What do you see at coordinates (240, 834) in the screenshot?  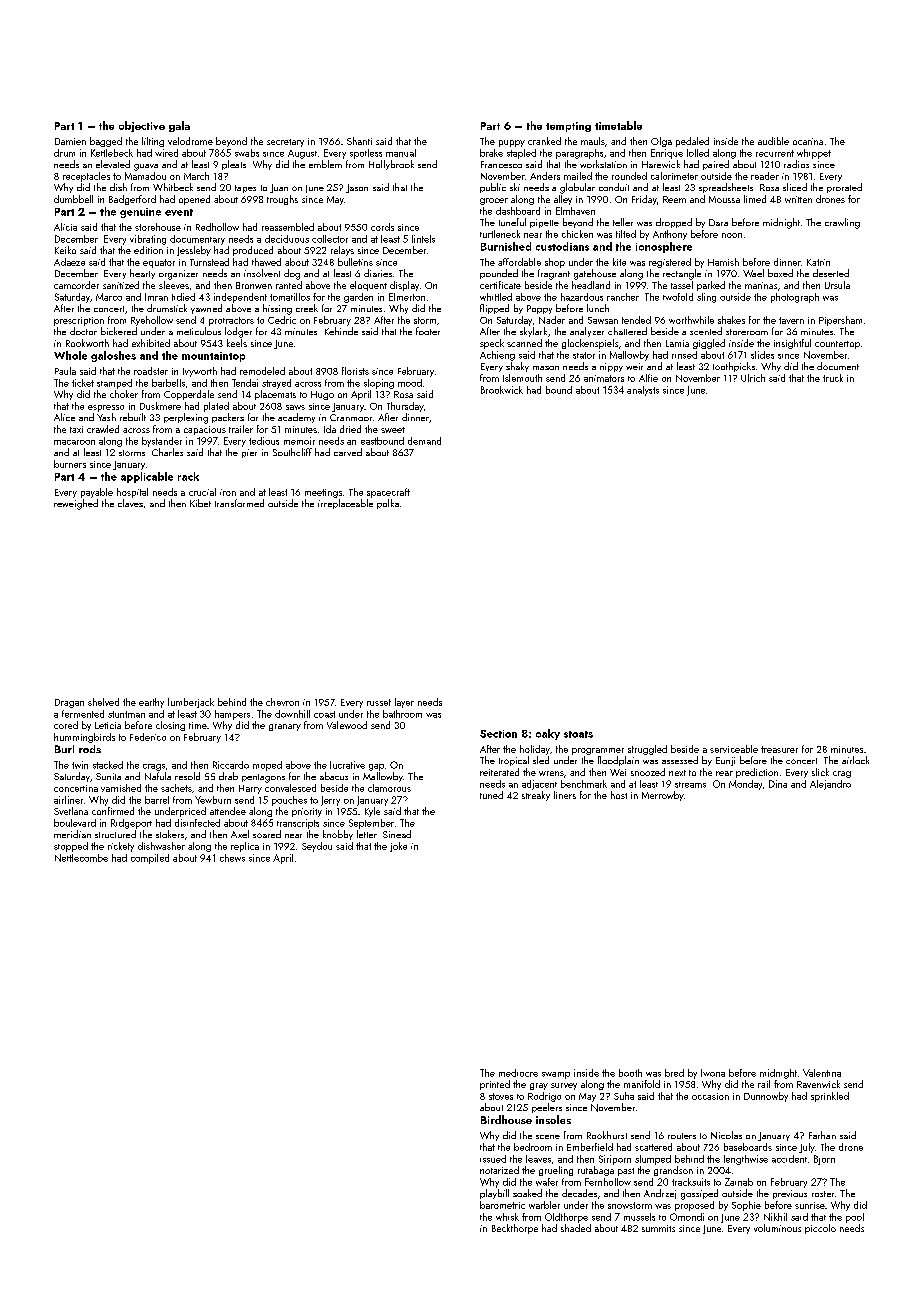 I see `Axel` at bounding box center [240, 834].
